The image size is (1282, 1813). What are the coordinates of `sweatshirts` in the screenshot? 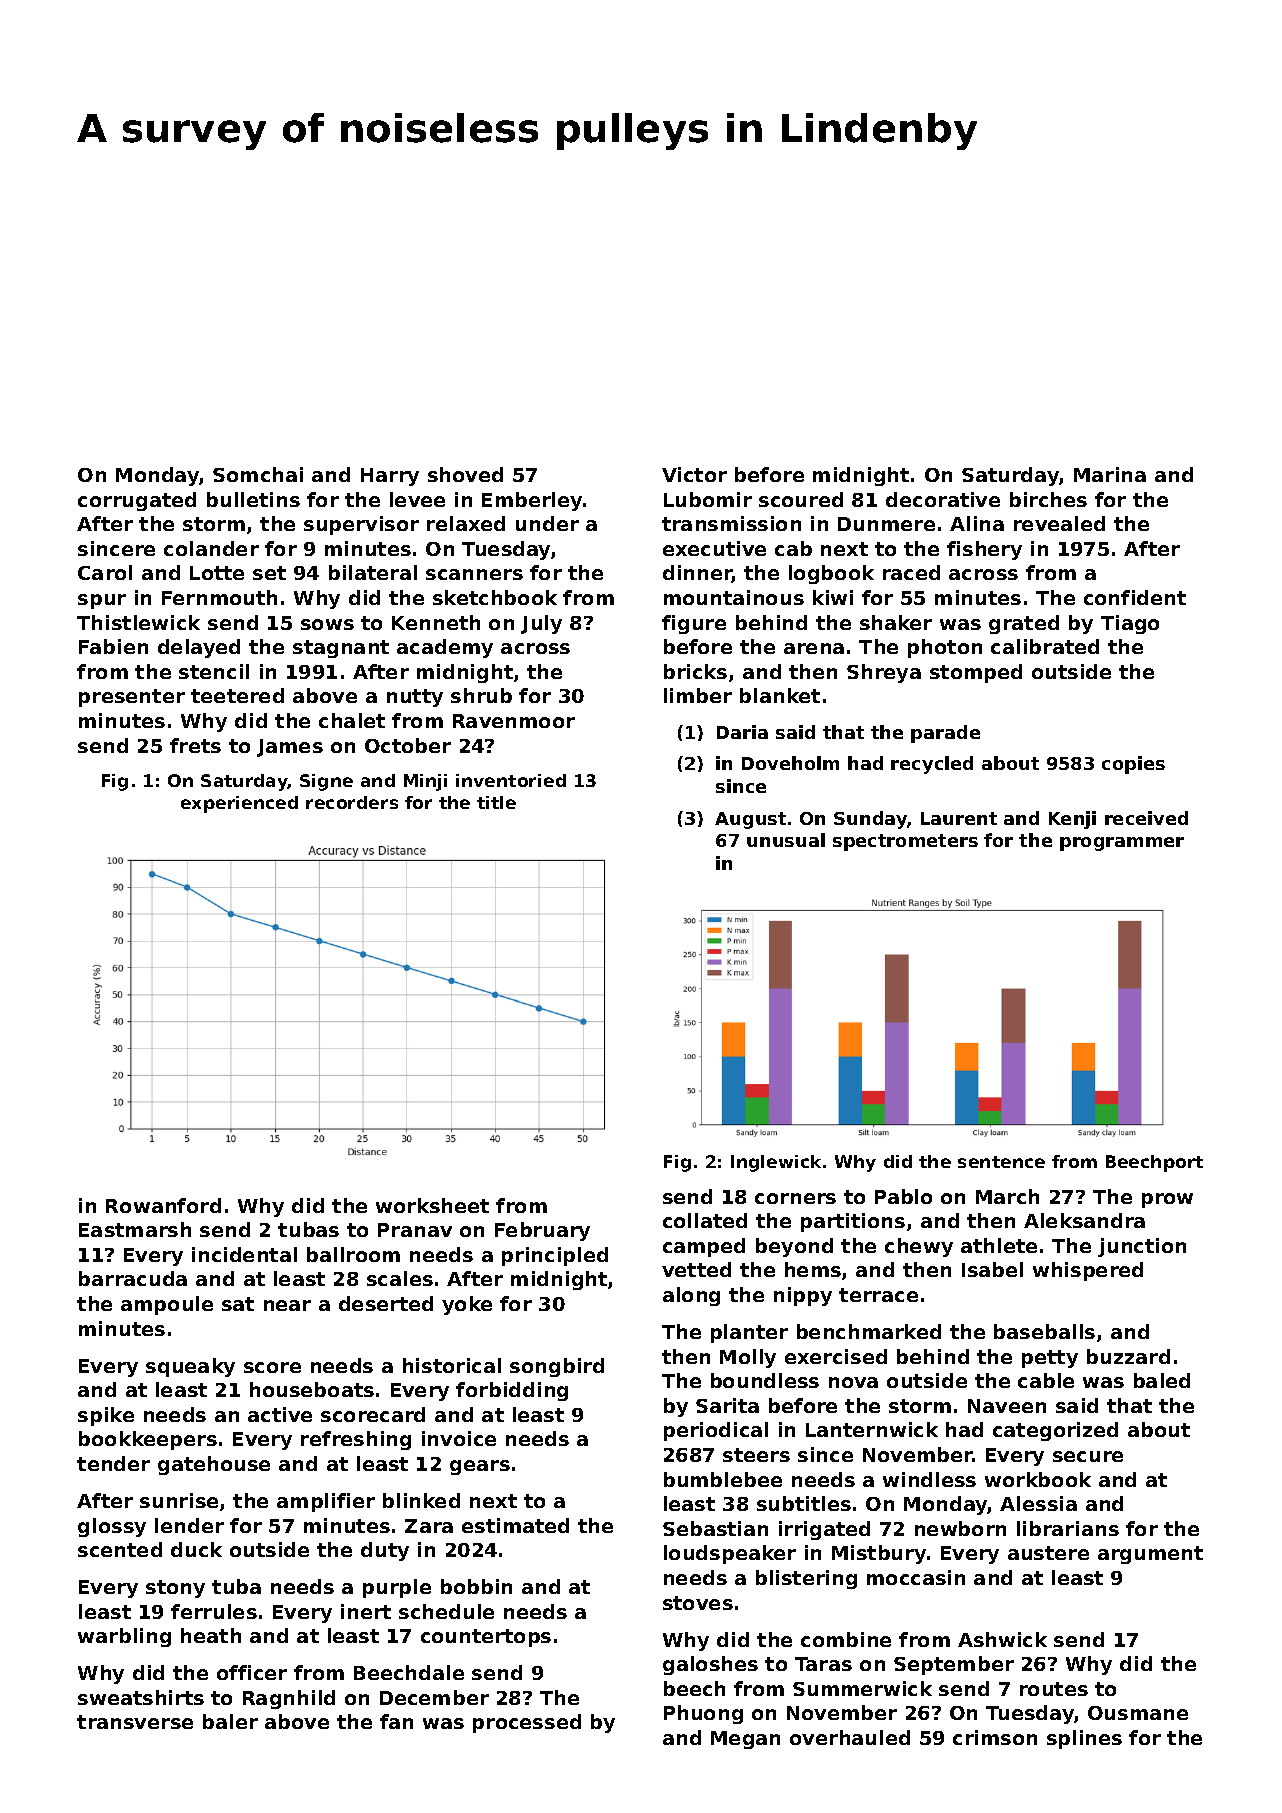 It's located at (141, 1697).
